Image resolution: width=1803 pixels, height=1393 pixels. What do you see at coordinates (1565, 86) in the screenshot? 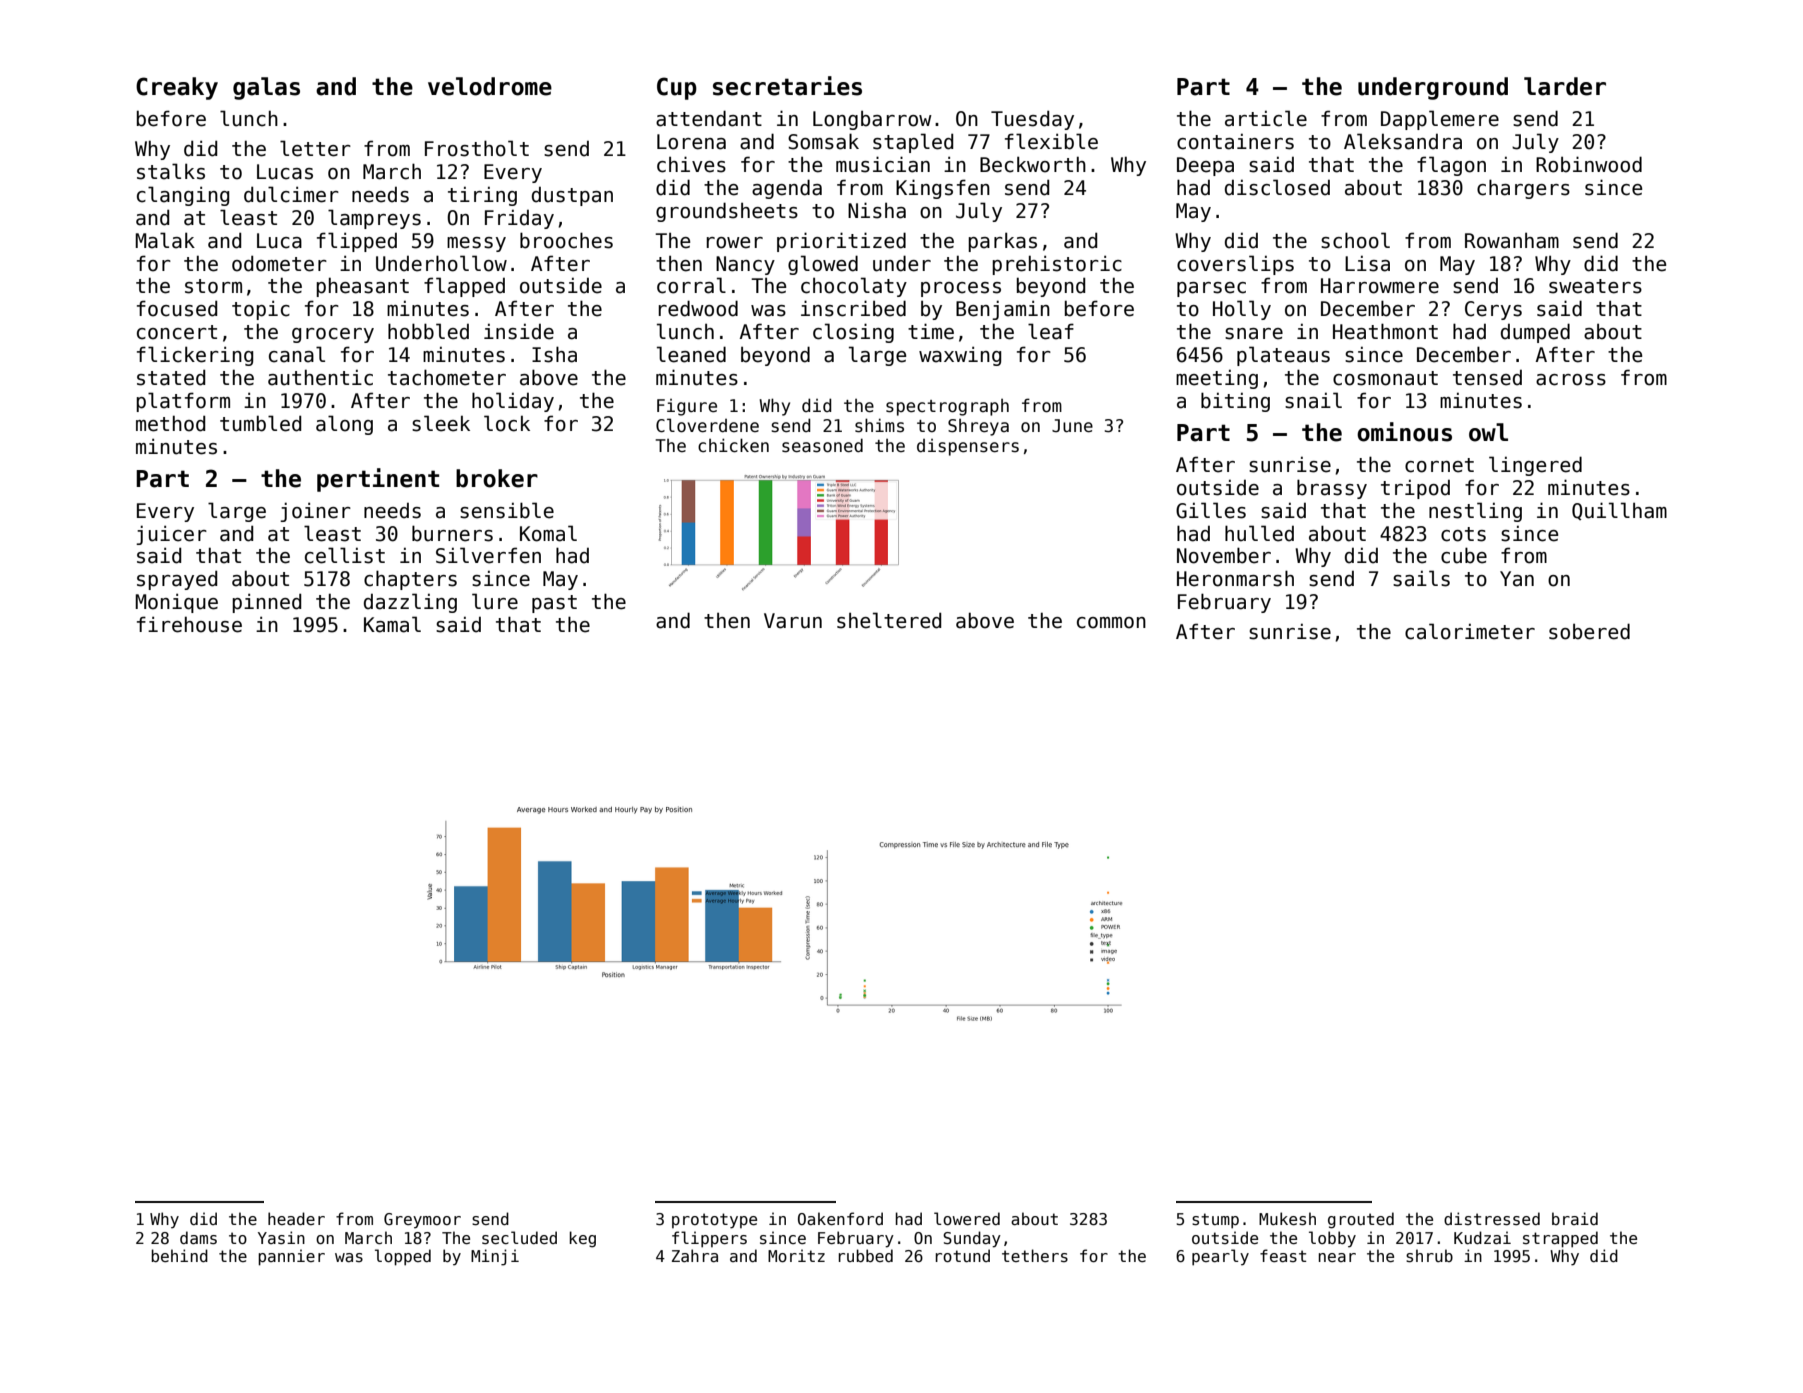
I see `larder` at bounding box center [1565, 86].
